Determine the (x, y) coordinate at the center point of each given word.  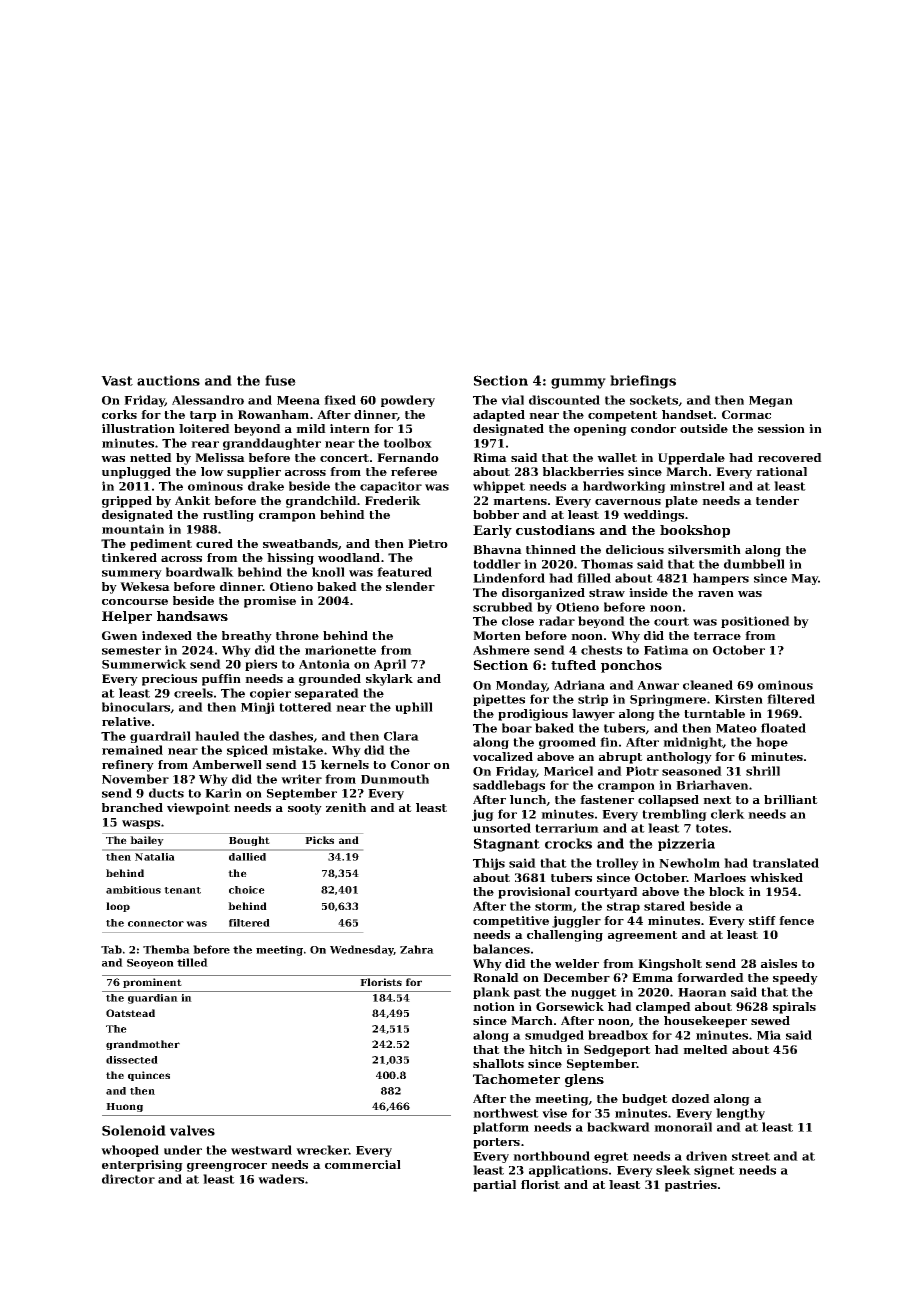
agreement (643, 936)
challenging (565, 936)
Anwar (658, 685)
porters (496, 1143)
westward (261, 1150)
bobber (496, 514)
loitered (204, 428)
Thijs (489, 864)
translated (786, 863)
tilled (192, 962)
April (390, 665)
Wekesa (145, 586)
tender (777, 500)
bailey (147, 841)
